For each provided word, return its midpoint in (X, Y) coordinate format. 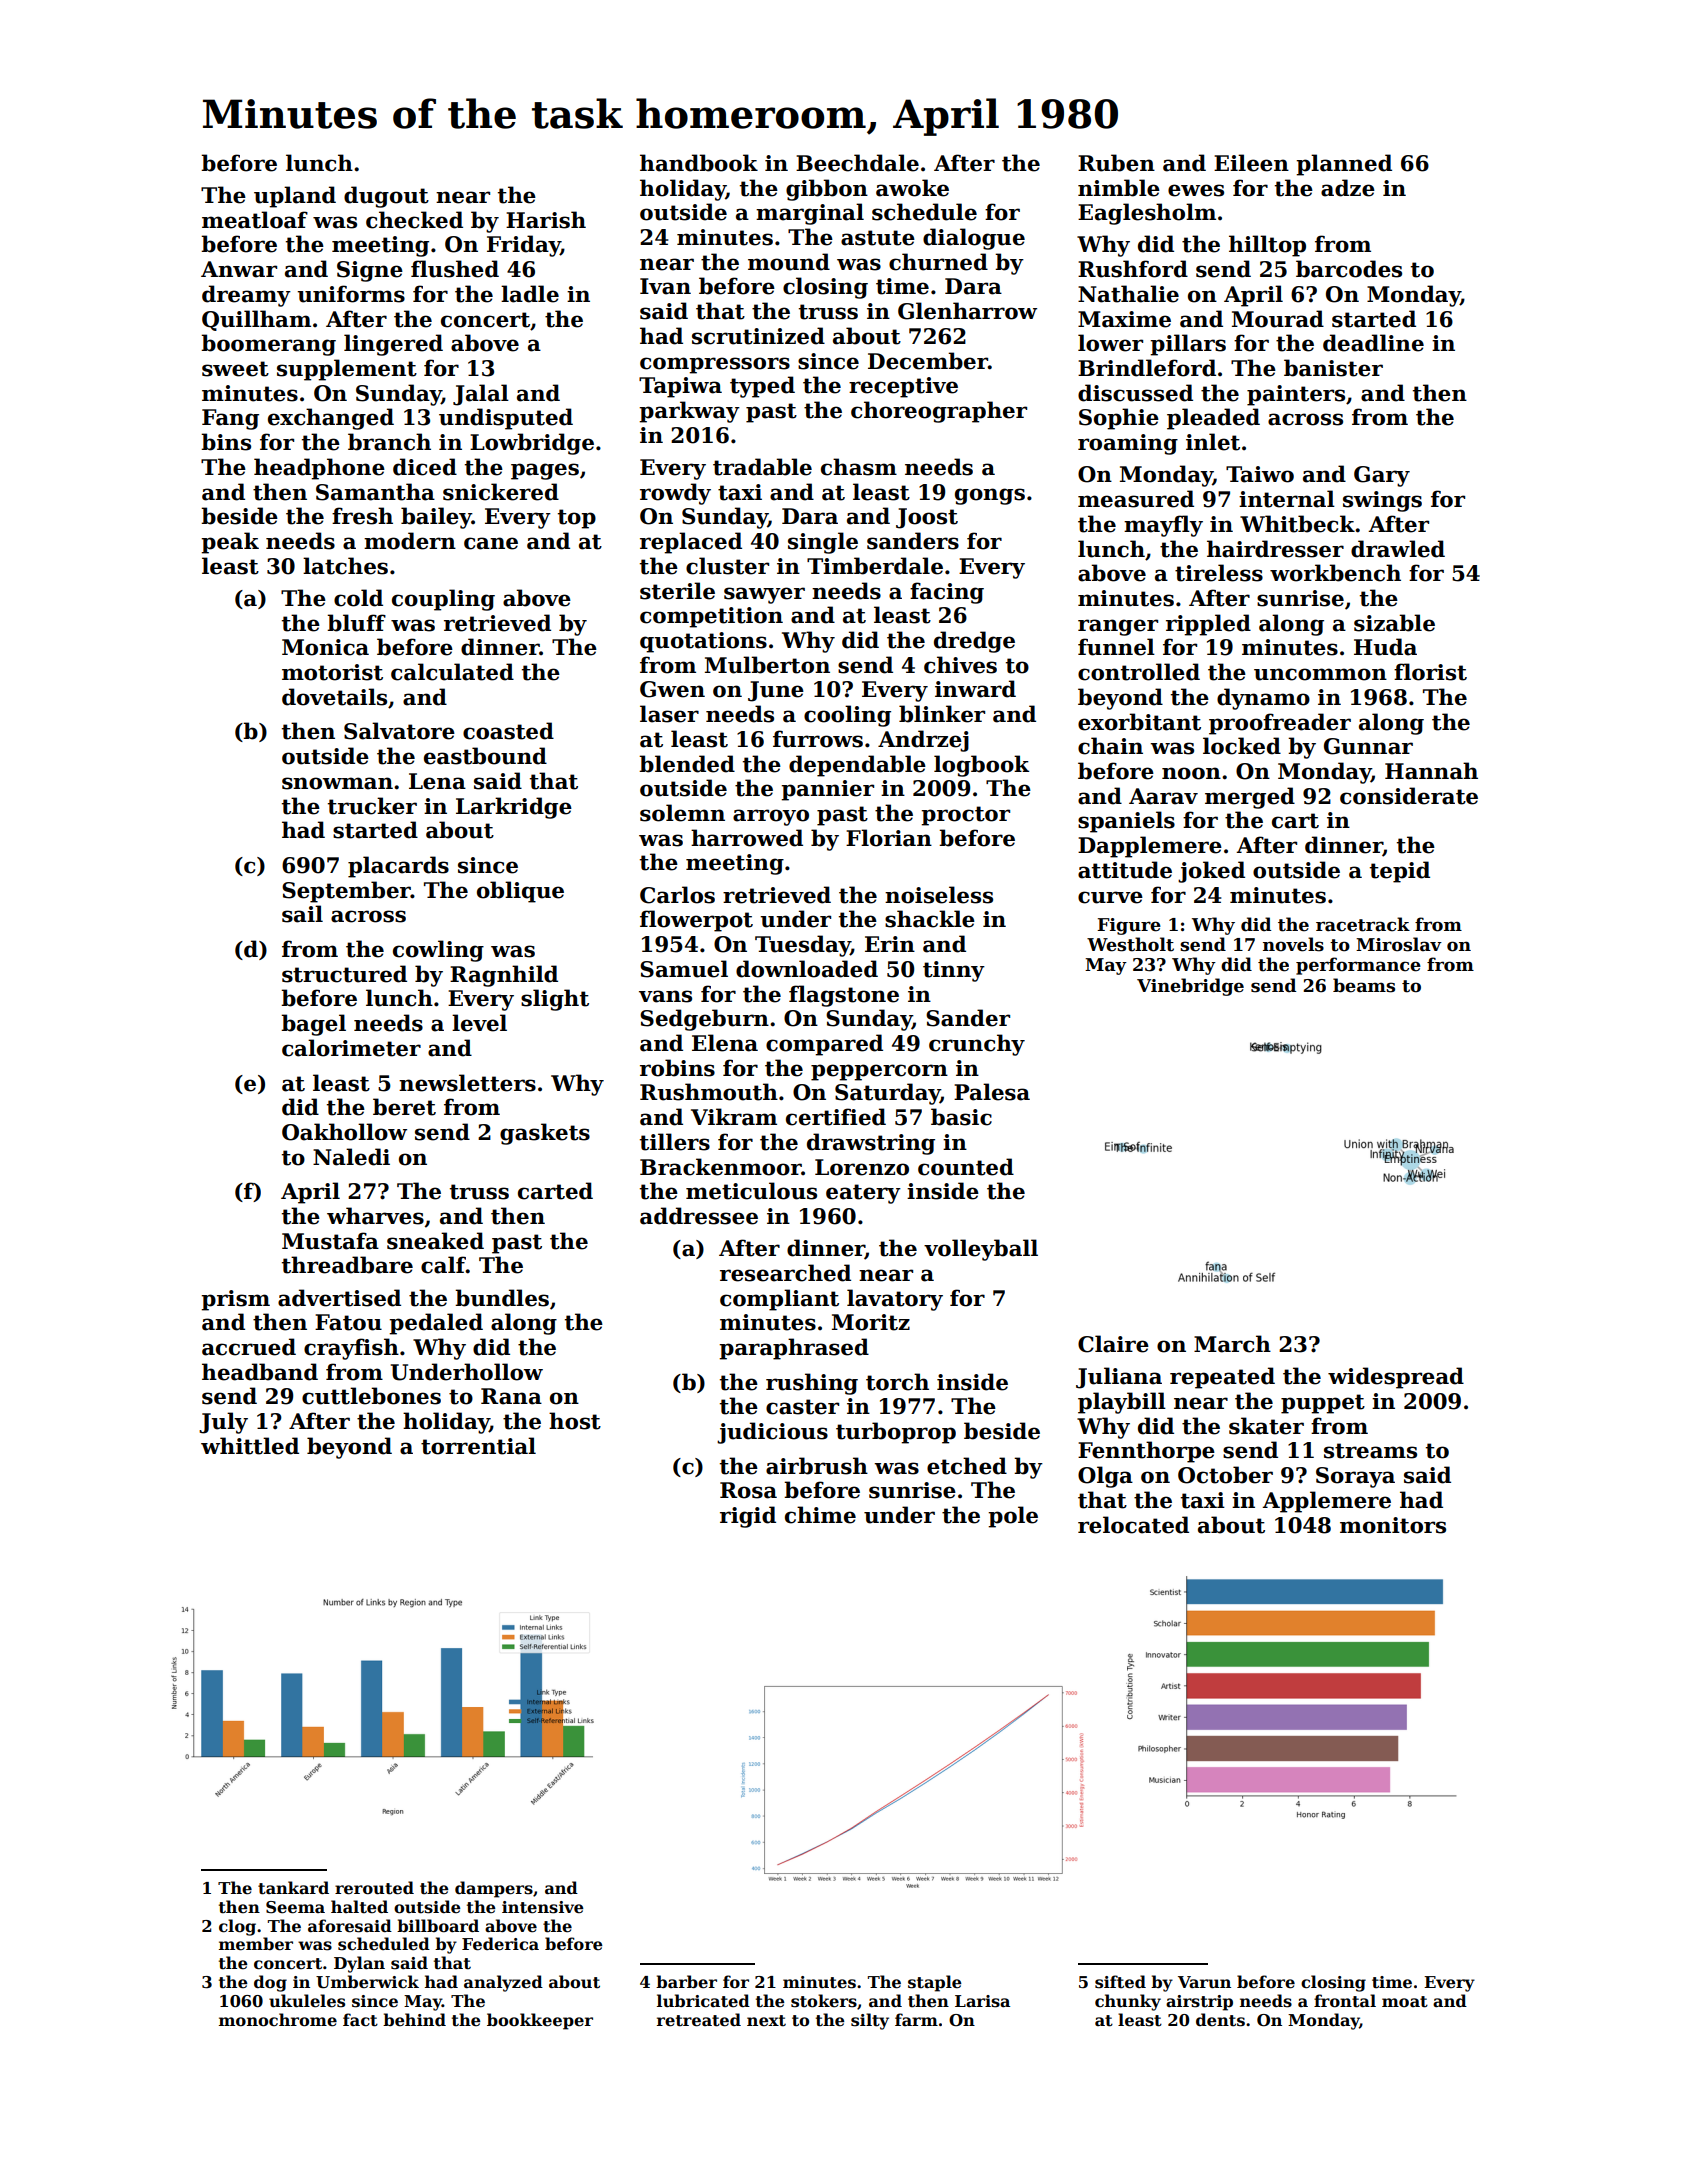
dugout (386, 197)
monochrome (278, 2020)
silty (870, 2021)
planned (1344, 165)
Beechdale (857, 163)
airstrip (1199, 2003)
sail (302, 914)
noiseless (939, 895)
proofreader (1280, 724)
